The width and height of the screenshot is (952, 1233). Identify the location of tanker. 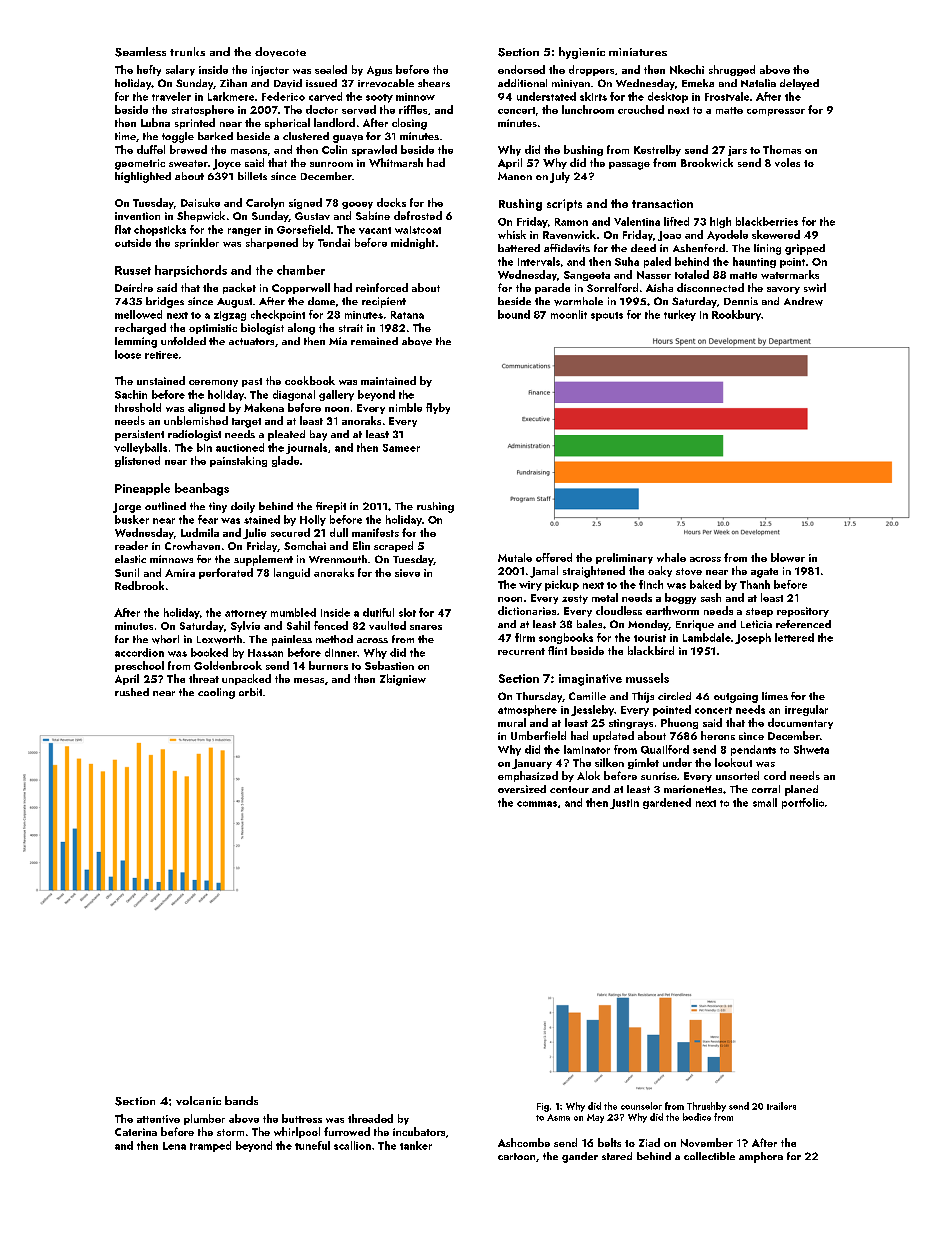
(416, 1145).
